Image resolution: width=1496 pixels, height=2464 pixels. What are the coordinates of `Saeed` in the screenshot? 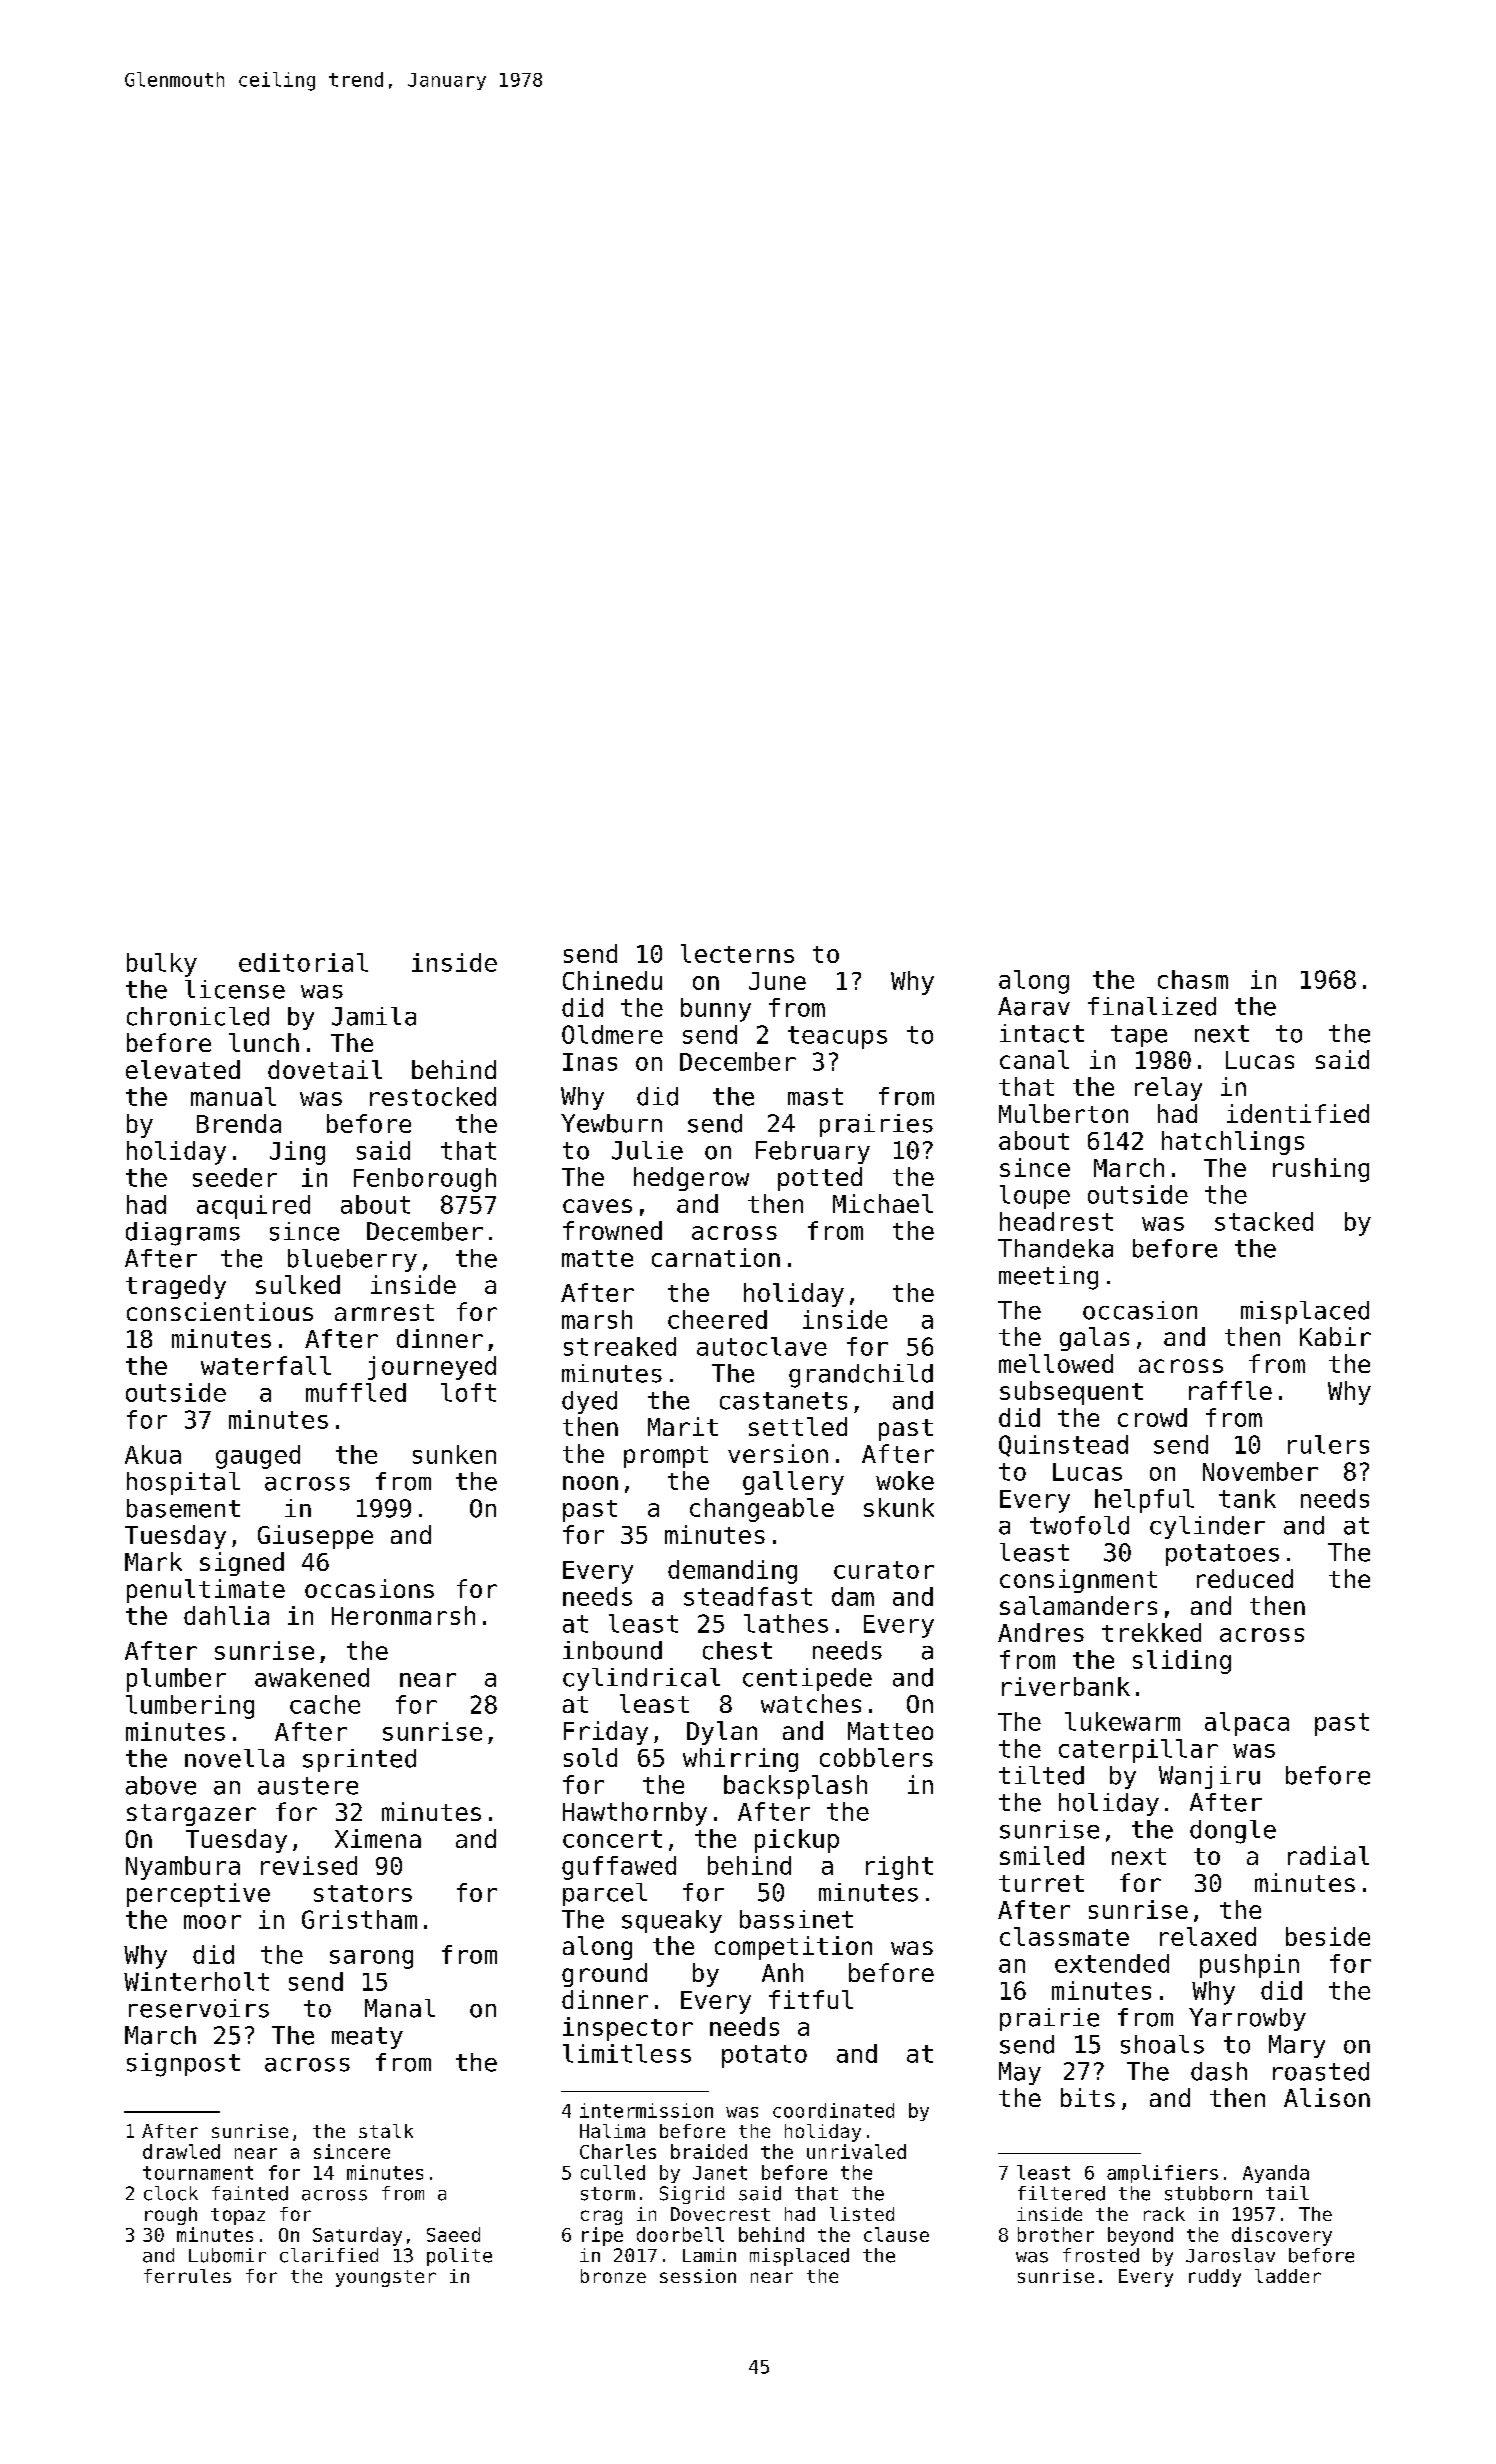 It's located at (453, 2234).
